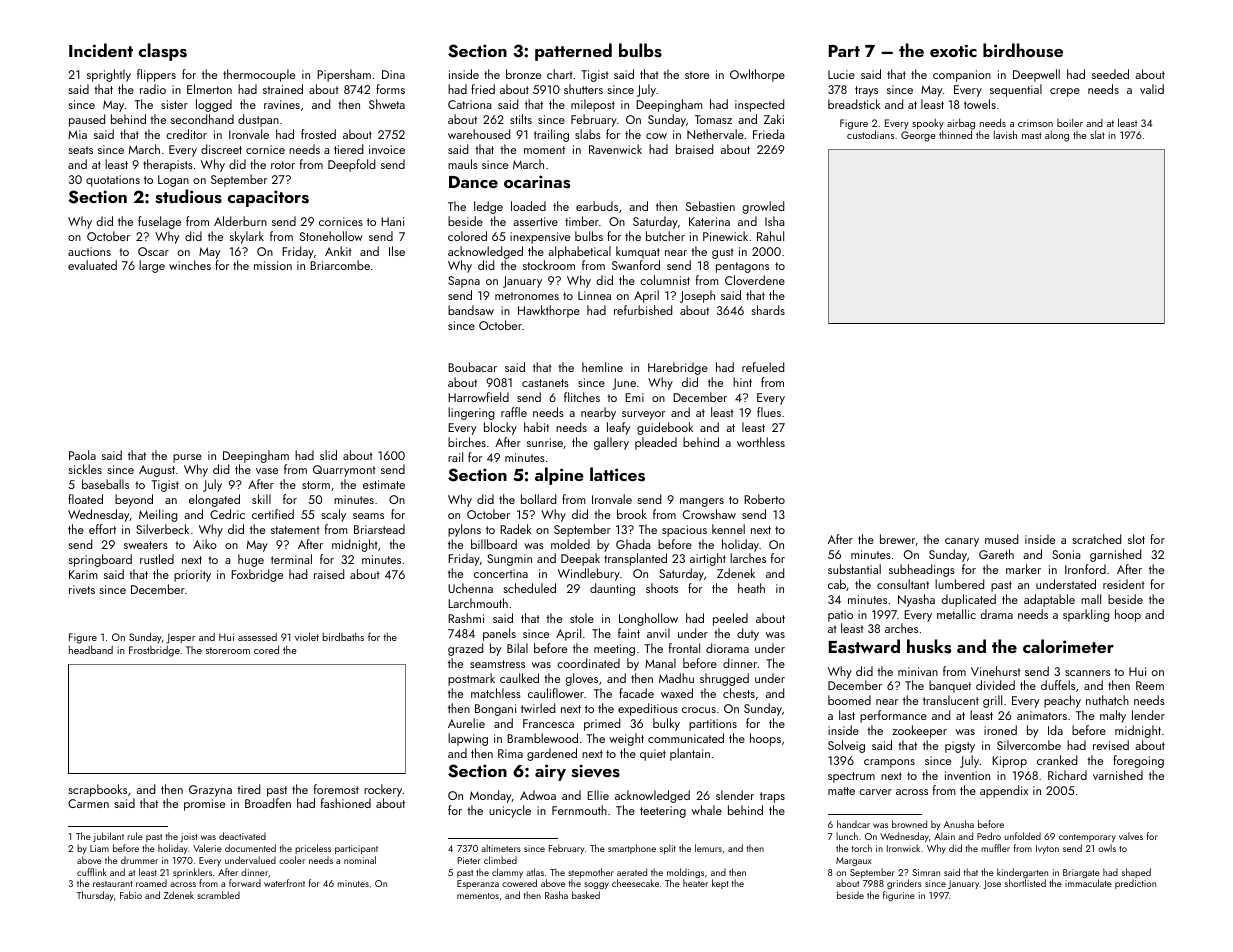 The image size is (1233, 952). What do you see at coordinates (273, 265) in the image?
I see `mission` at bounding box center [273, 265].
